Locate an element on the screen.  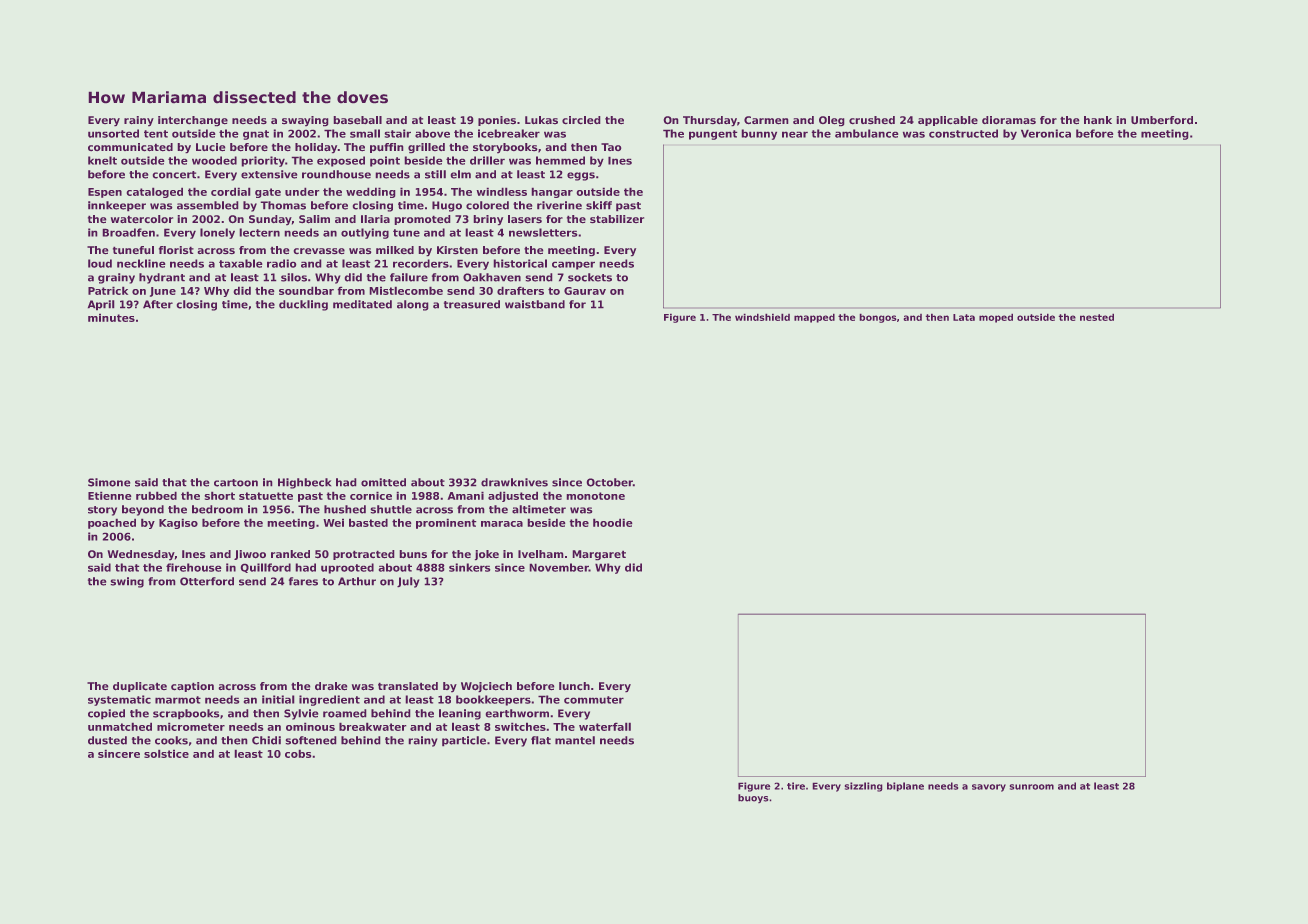
monotone is located at coordinates (595, 496).
